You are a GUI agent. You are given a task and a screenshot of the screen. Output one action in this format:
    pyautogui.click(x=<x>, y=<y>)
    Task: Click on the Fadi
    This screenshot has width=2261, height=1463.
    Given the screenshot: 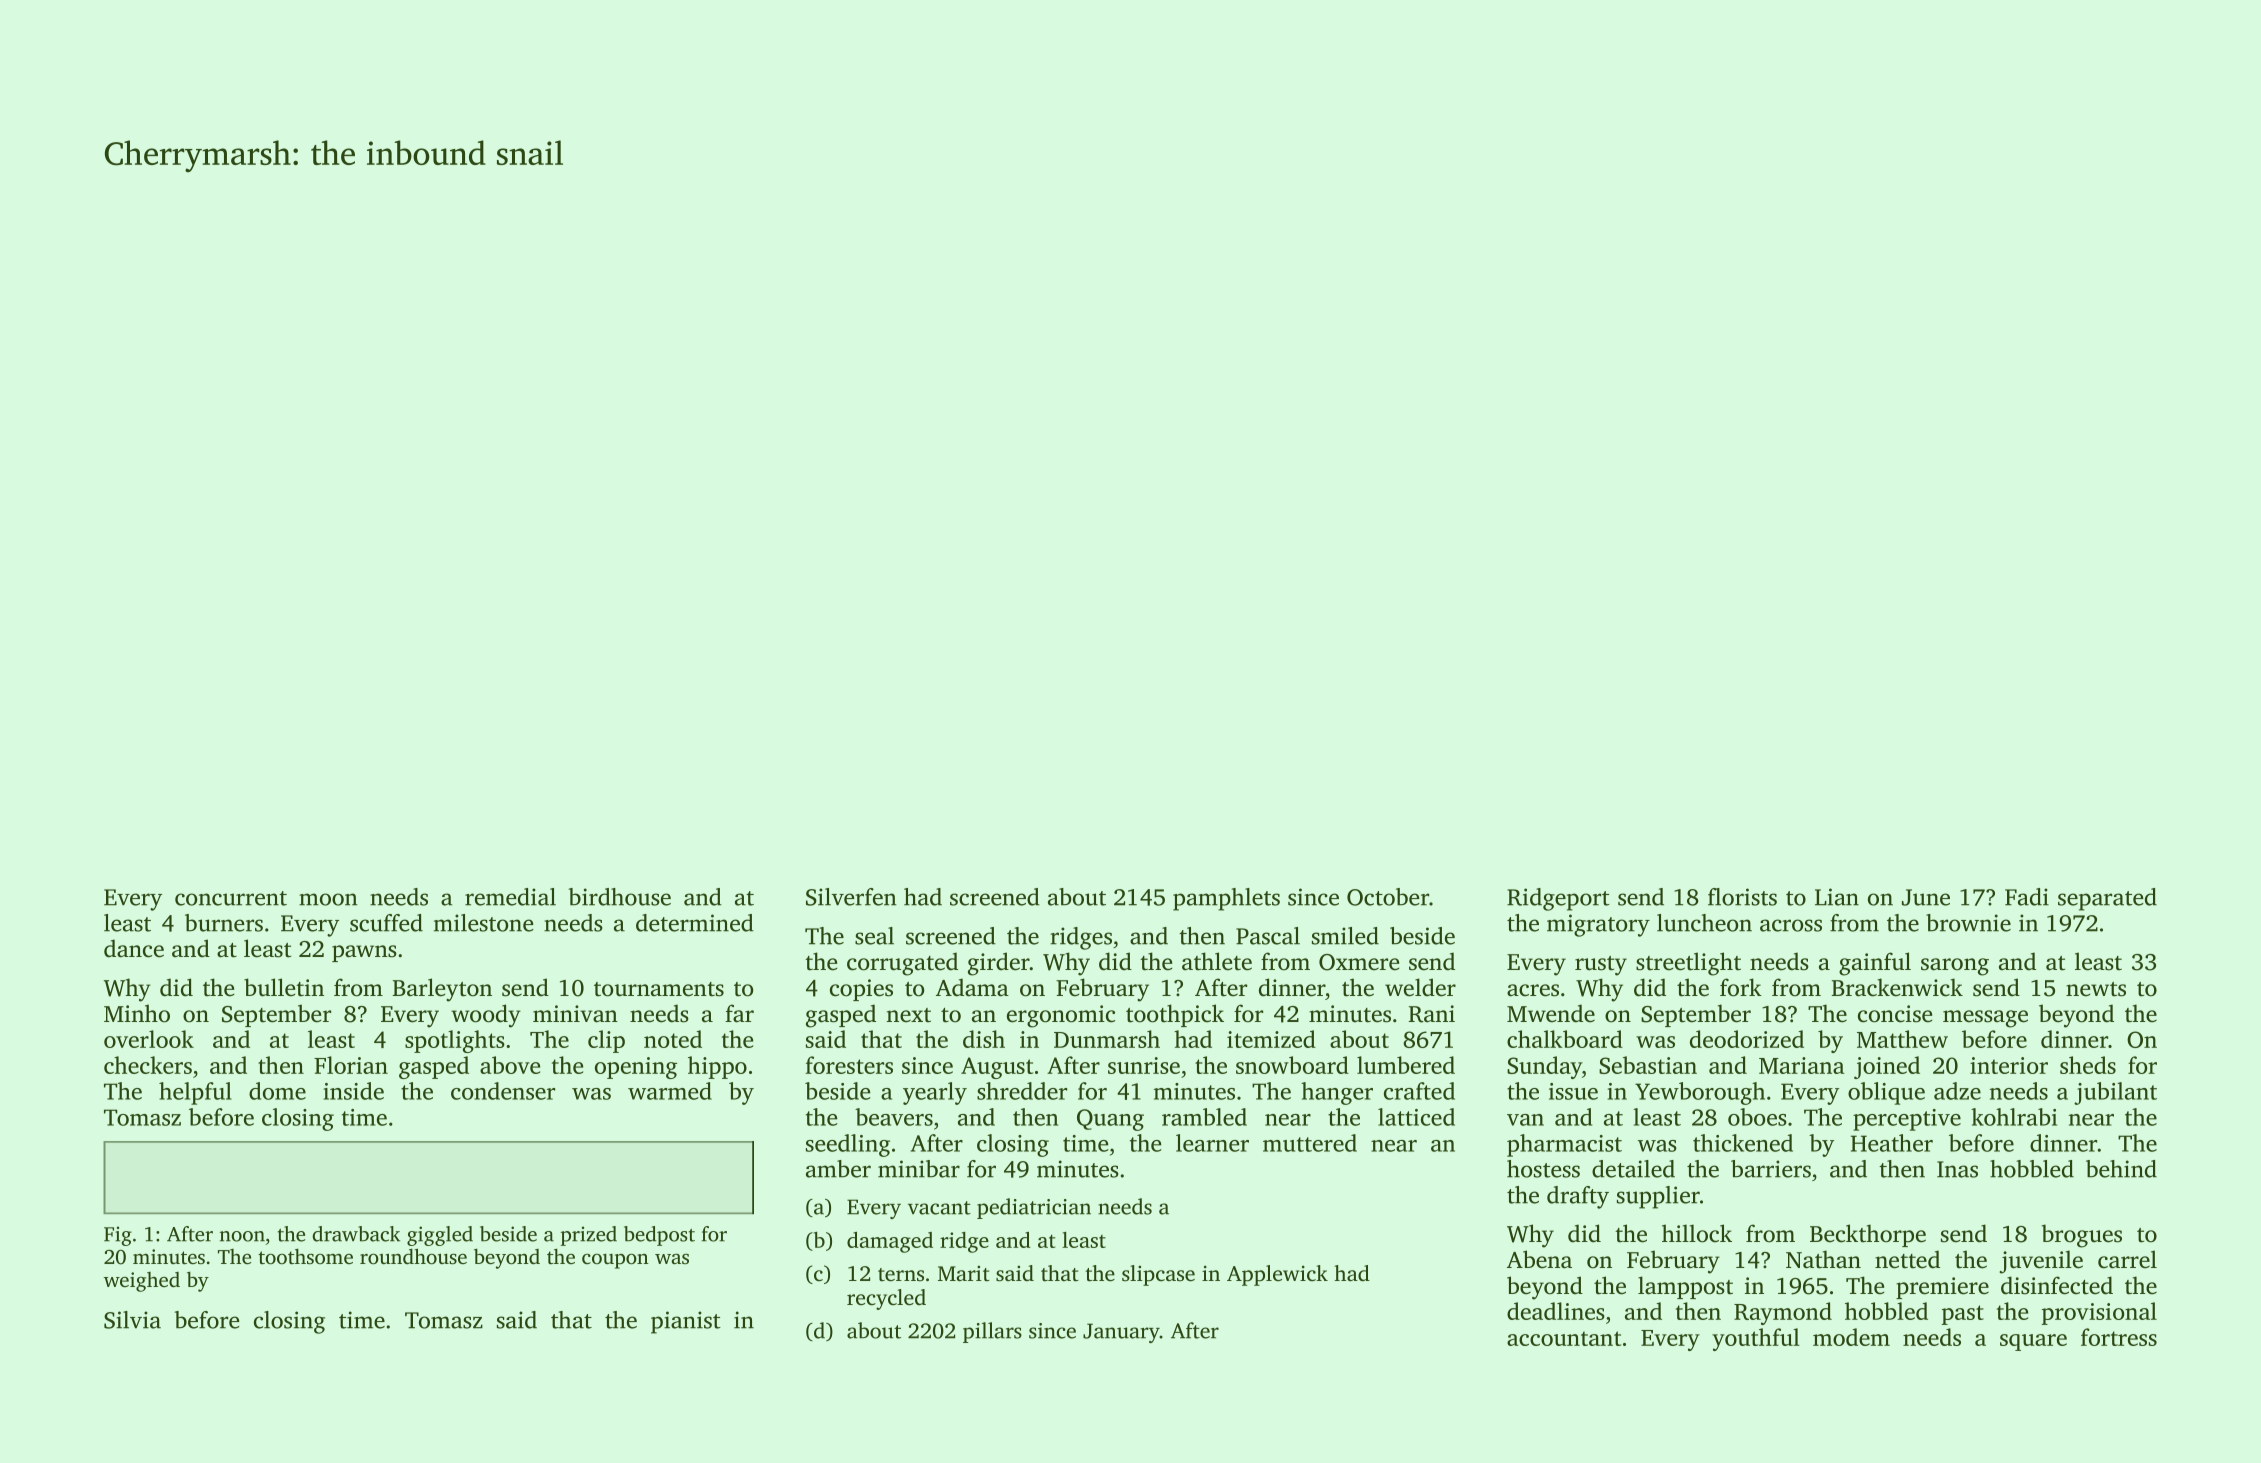 What is the action you would take?
    pyautogui.click(x=2027, y=897)
